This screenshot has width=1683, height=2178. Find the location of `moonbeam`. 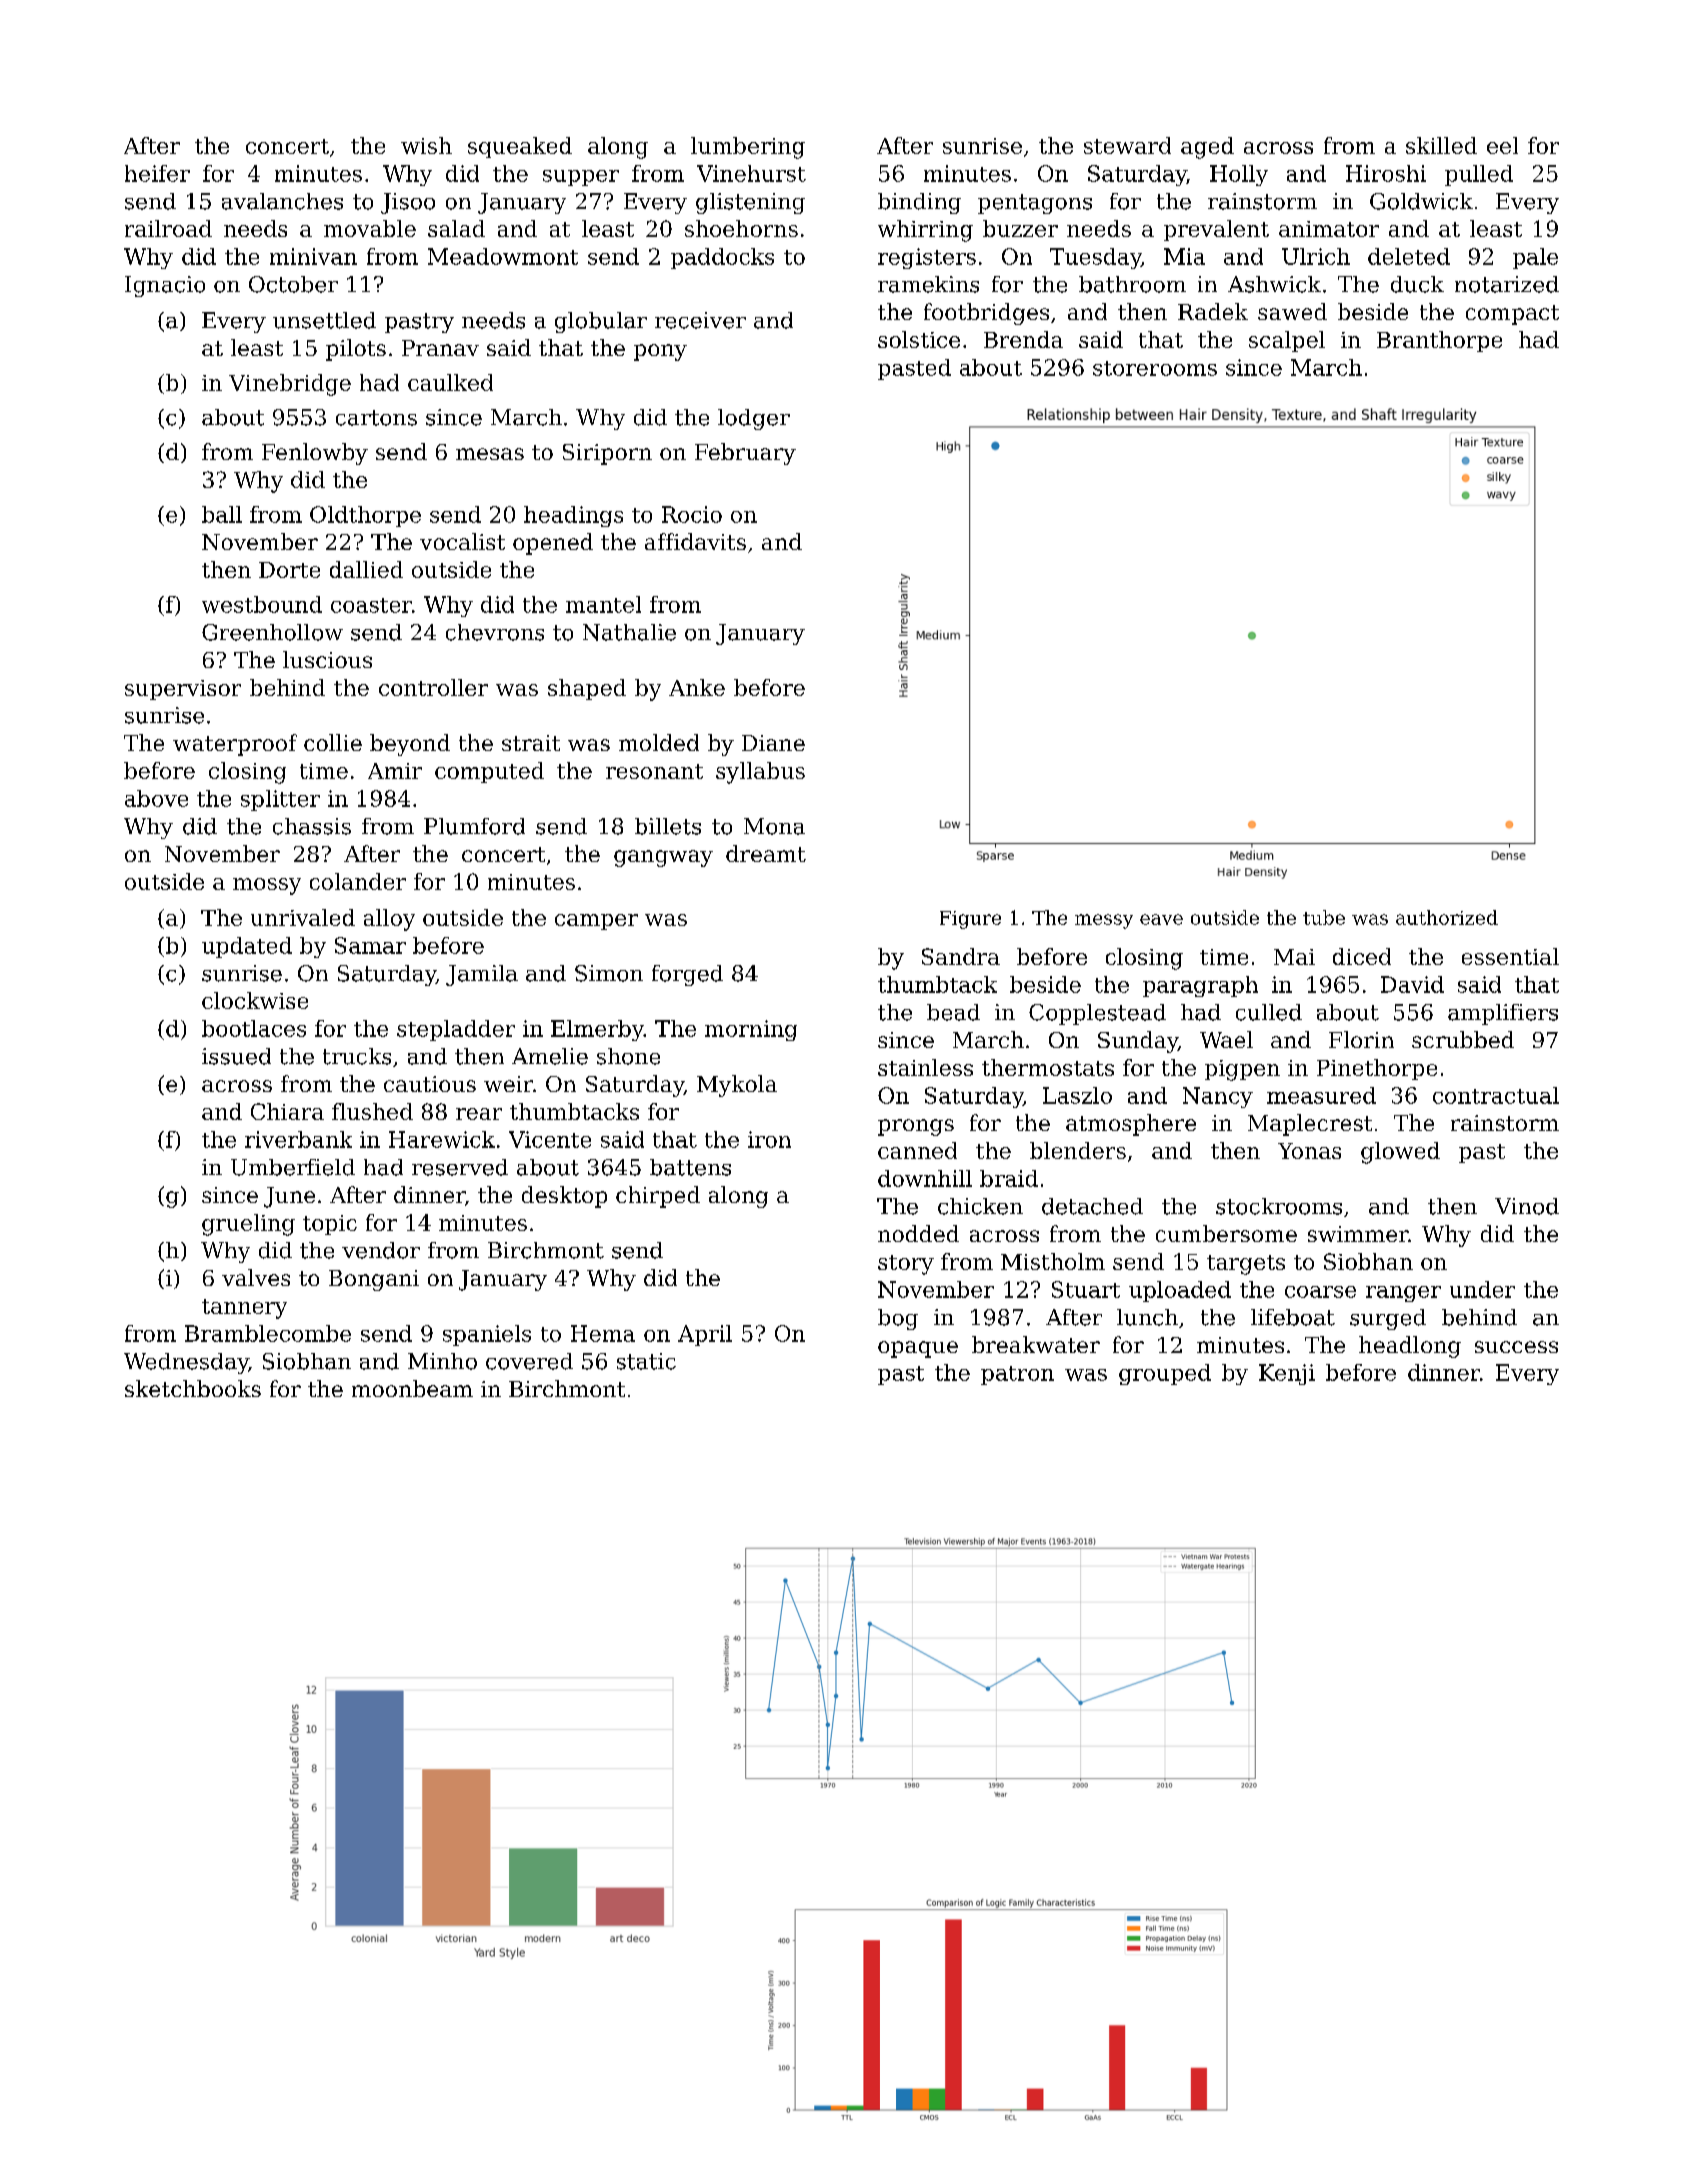

moonbeam is located at coordinates (412, 1388).
